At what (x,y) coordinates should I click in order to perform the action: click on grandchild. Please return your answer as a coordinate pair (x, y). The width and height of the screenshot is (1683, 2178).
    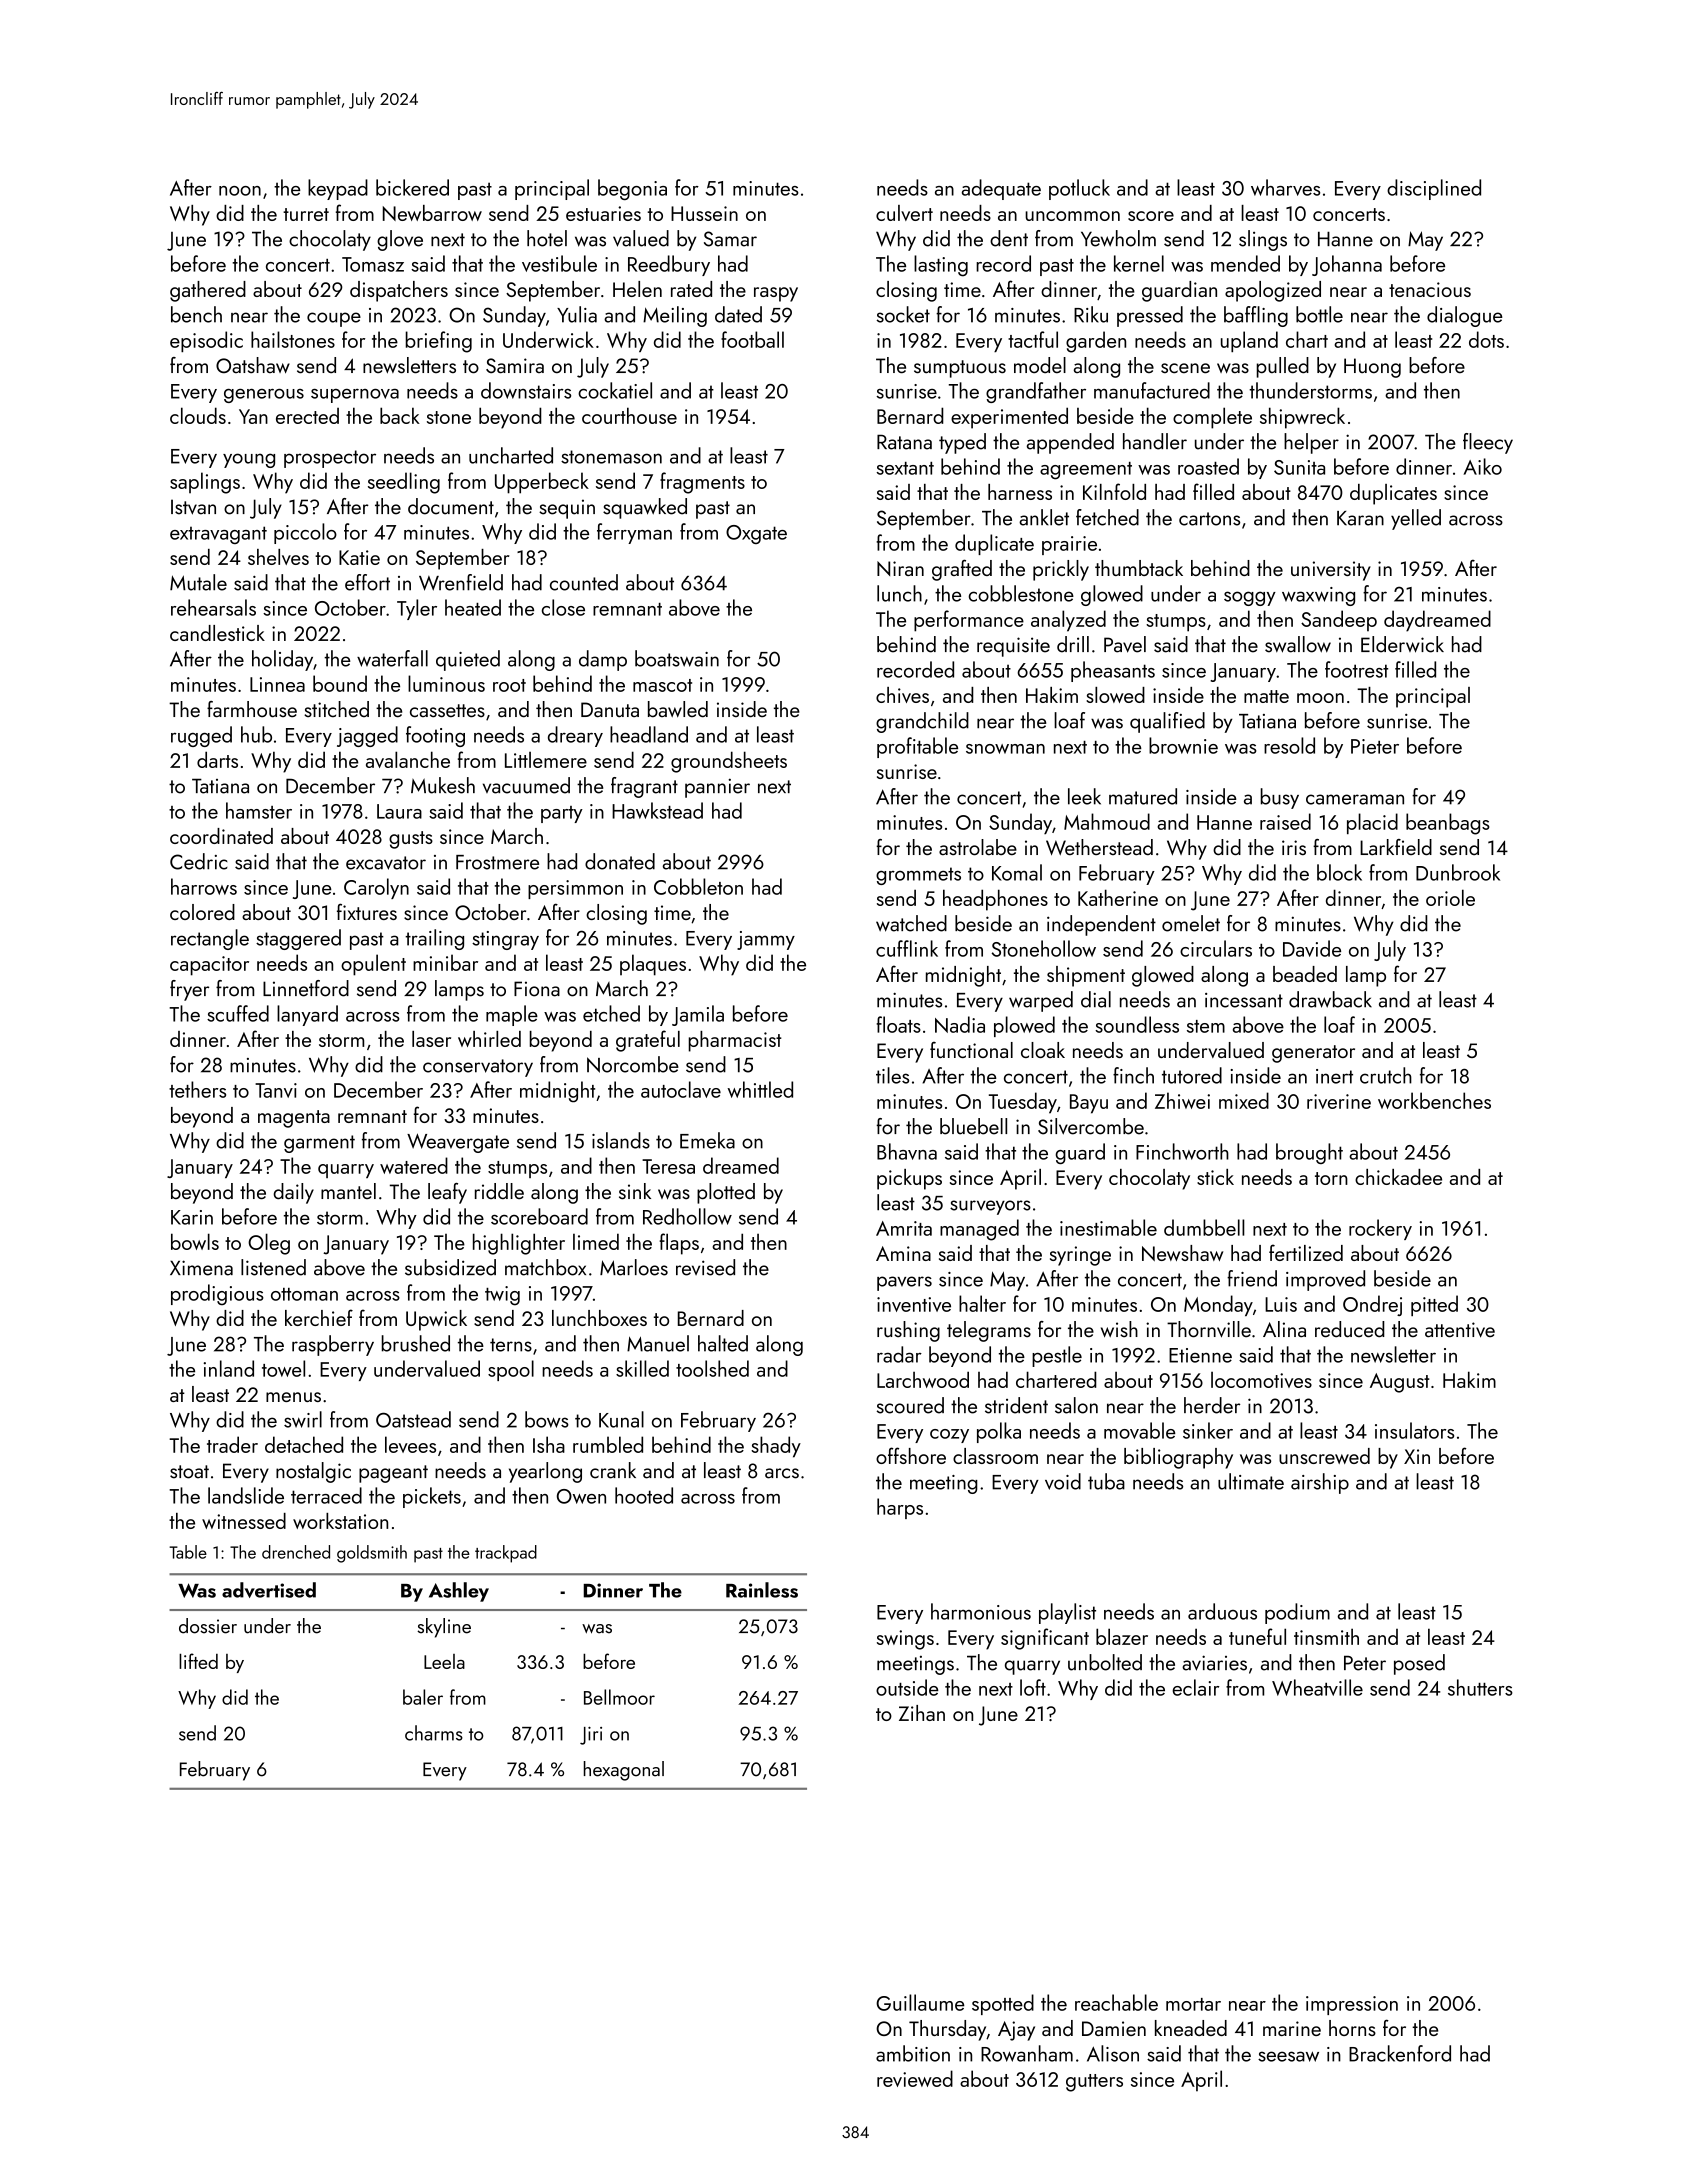
    Looking at the image, I should click on (922, 722).
